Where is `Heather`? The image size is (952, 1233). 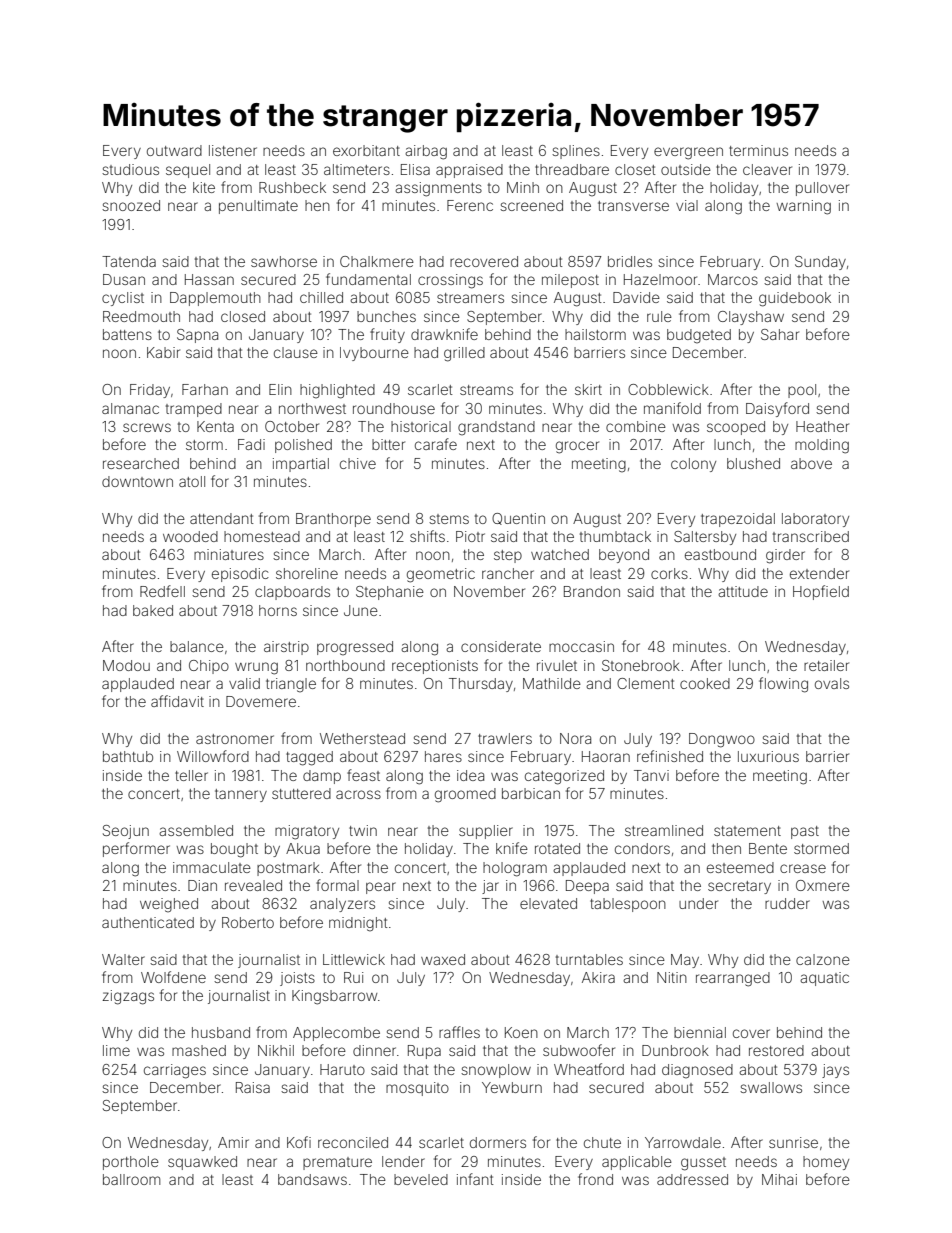
Heather is located at coordinates (822, 426).
